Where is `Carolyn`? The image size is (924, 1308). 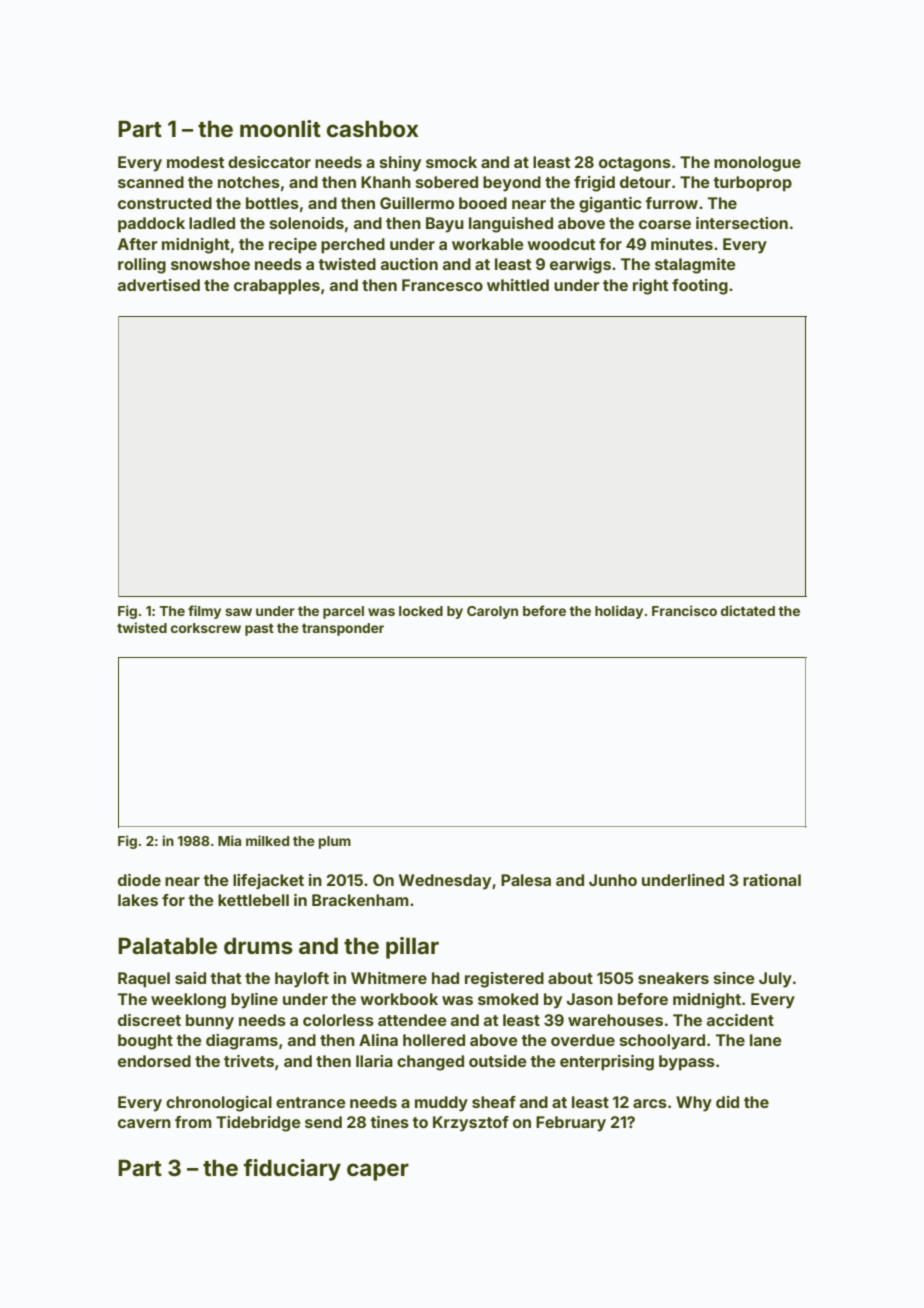 Carolyn is located at coordinates (492, 612).
